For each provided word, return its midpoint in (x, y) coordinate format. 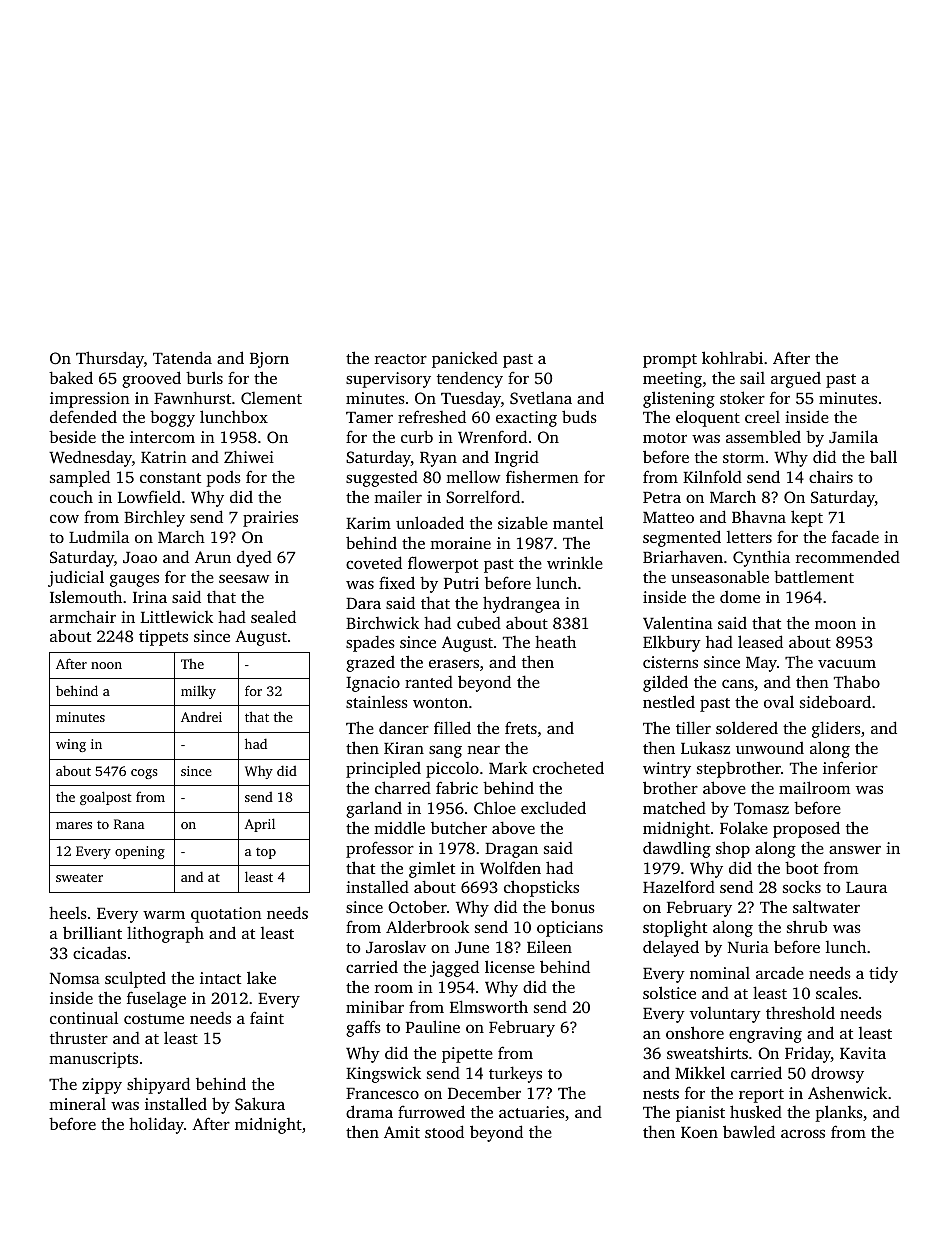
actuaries (532, 1112)
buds (579, 416)
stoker (742, 397)
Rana (129, 824)
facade (855, 536)
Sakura (260, 1104)
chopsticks (541, 888)
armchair (83, 616)
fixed (397, 582)
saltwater (826, 906)
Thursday (110, 359)
